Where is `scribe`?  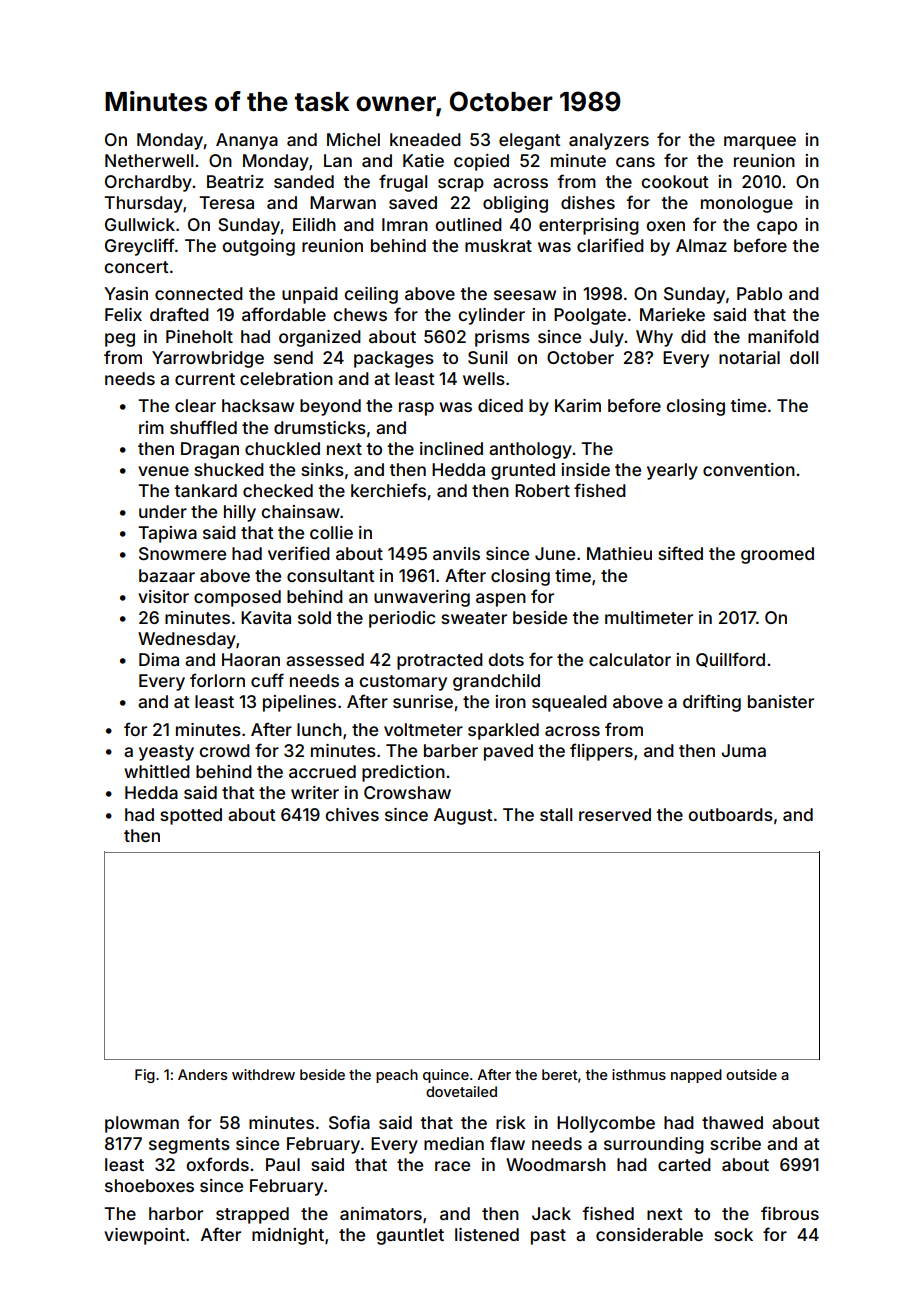 scribe is located at coordinates (735, 1143).
